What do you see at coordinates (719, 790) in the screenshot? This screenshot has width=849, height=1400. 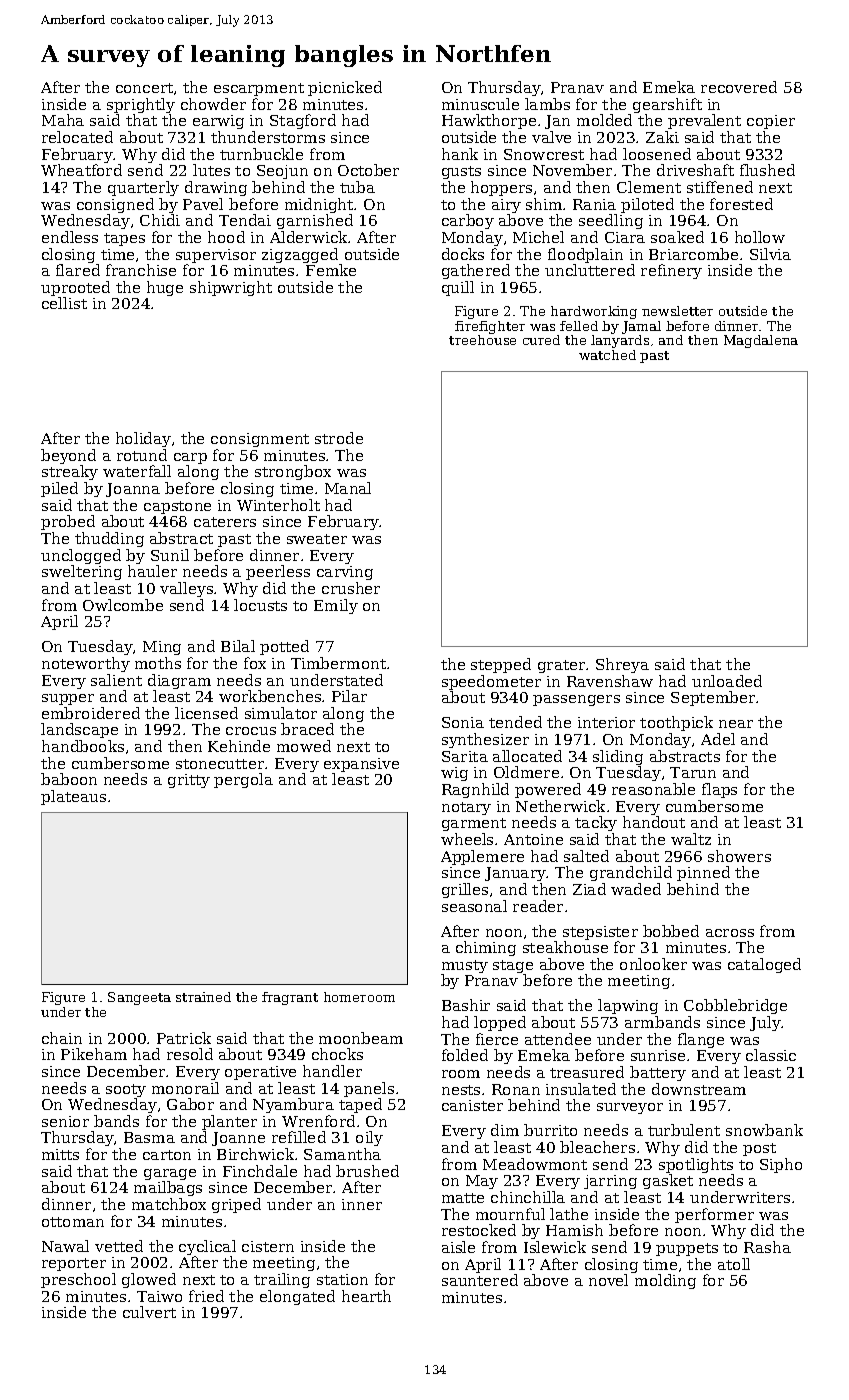 I see `flaps` at bounding box center [719, 790].
